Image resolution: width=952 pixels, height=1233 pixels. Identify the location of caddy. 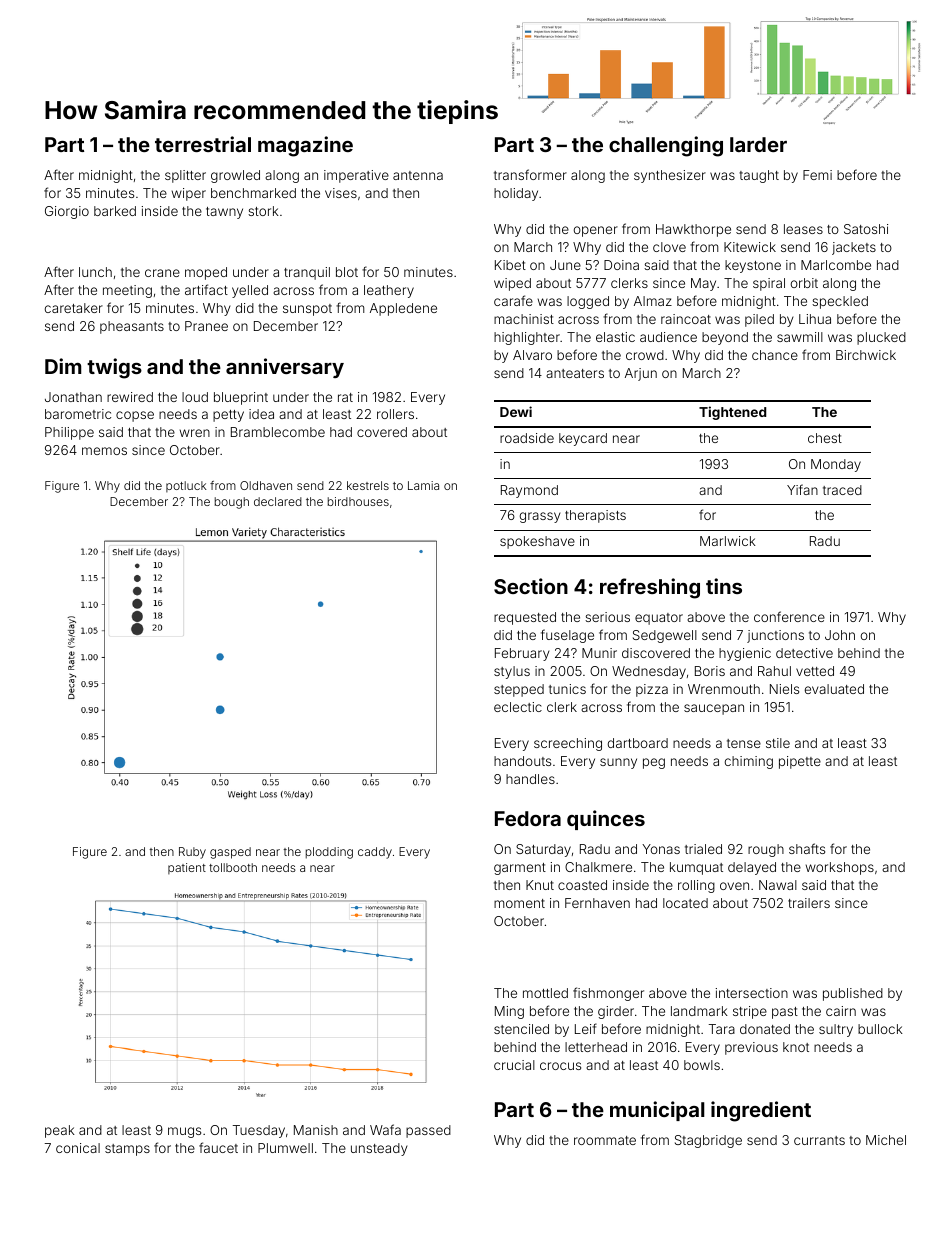
(375, 853).
